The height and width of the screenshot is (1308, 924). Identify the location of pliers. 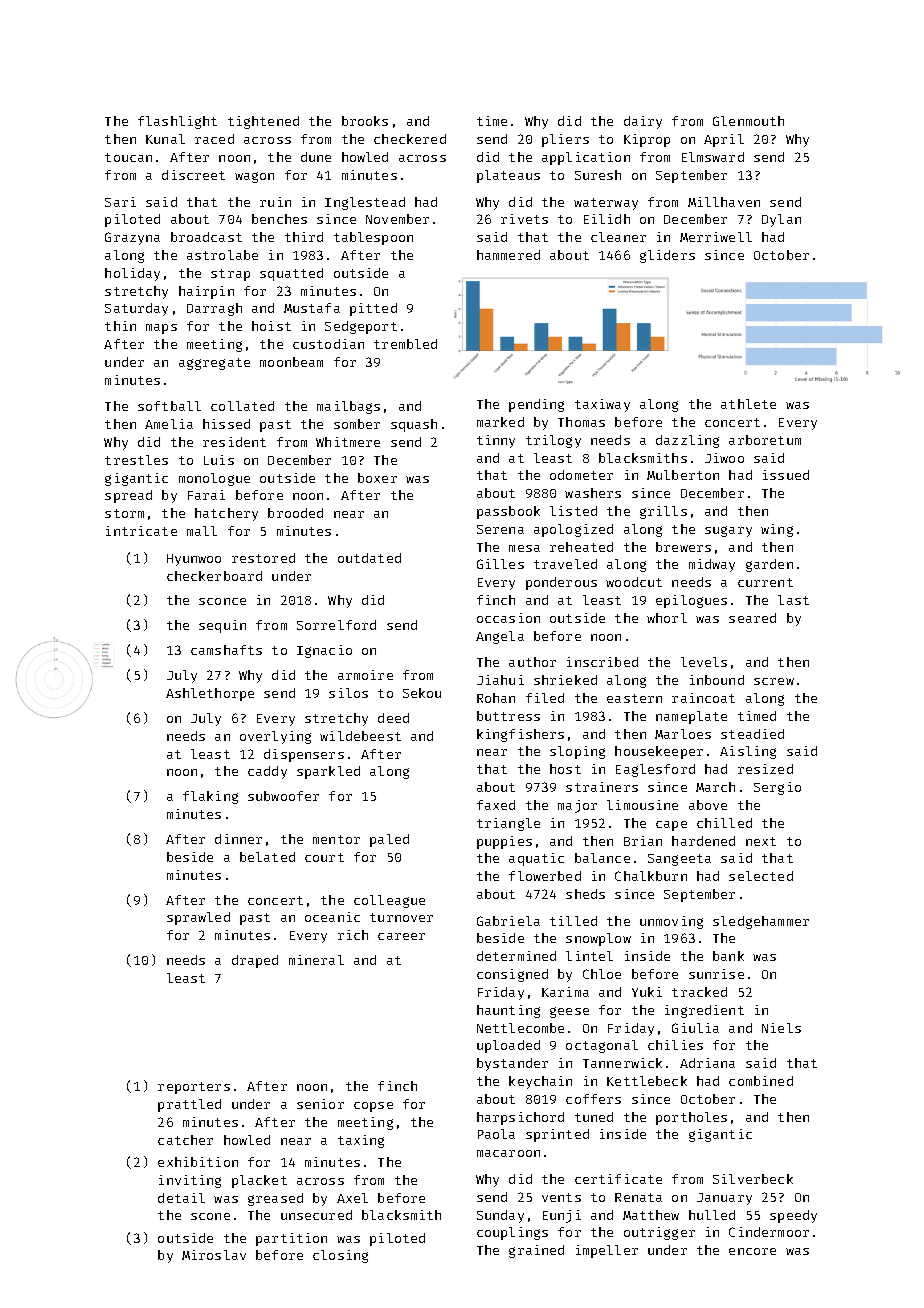
(565, 140).
